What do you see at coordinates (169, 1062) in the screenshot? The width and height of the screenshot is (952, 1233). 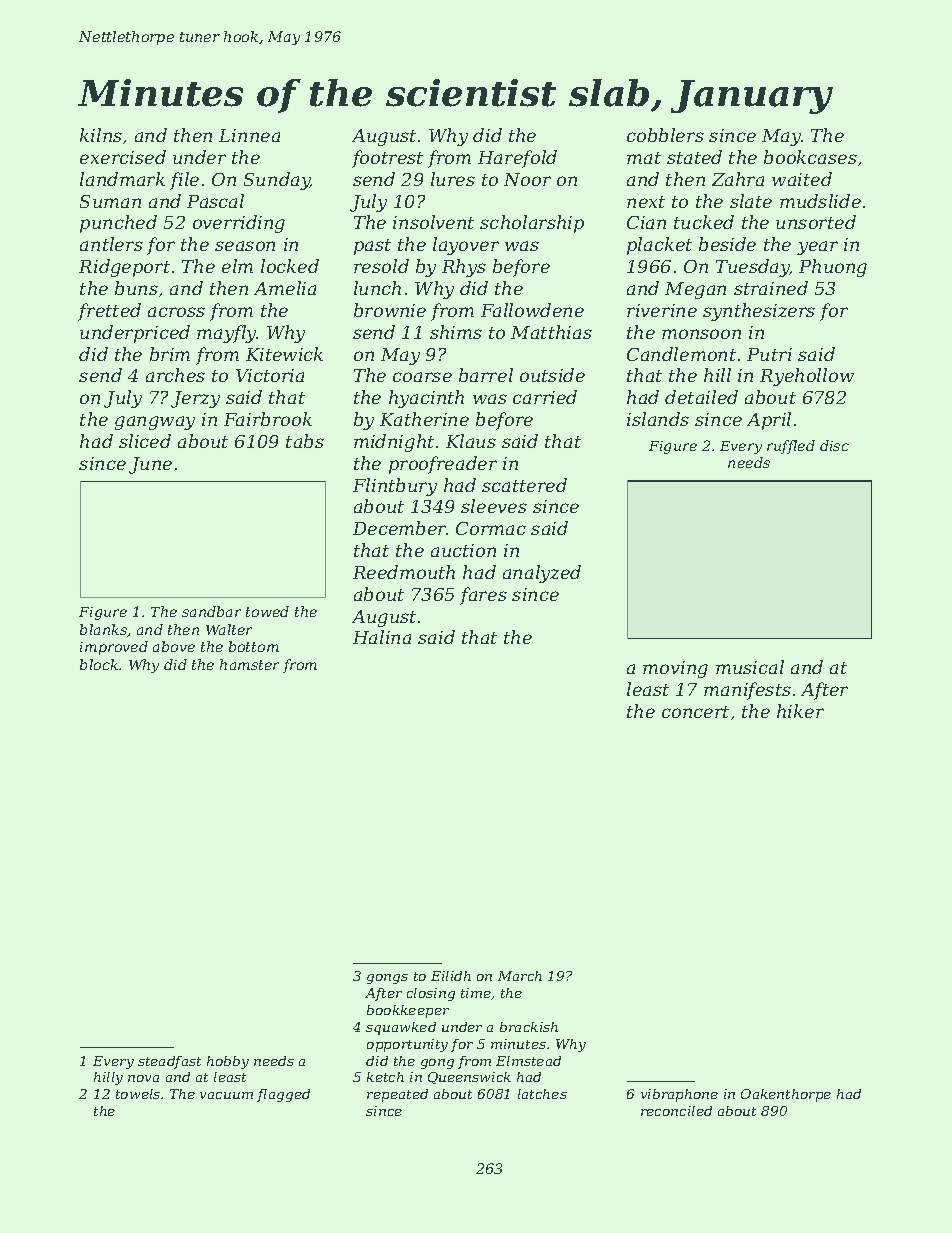 I see `steadfast` at bounding box center [169, 1062].
